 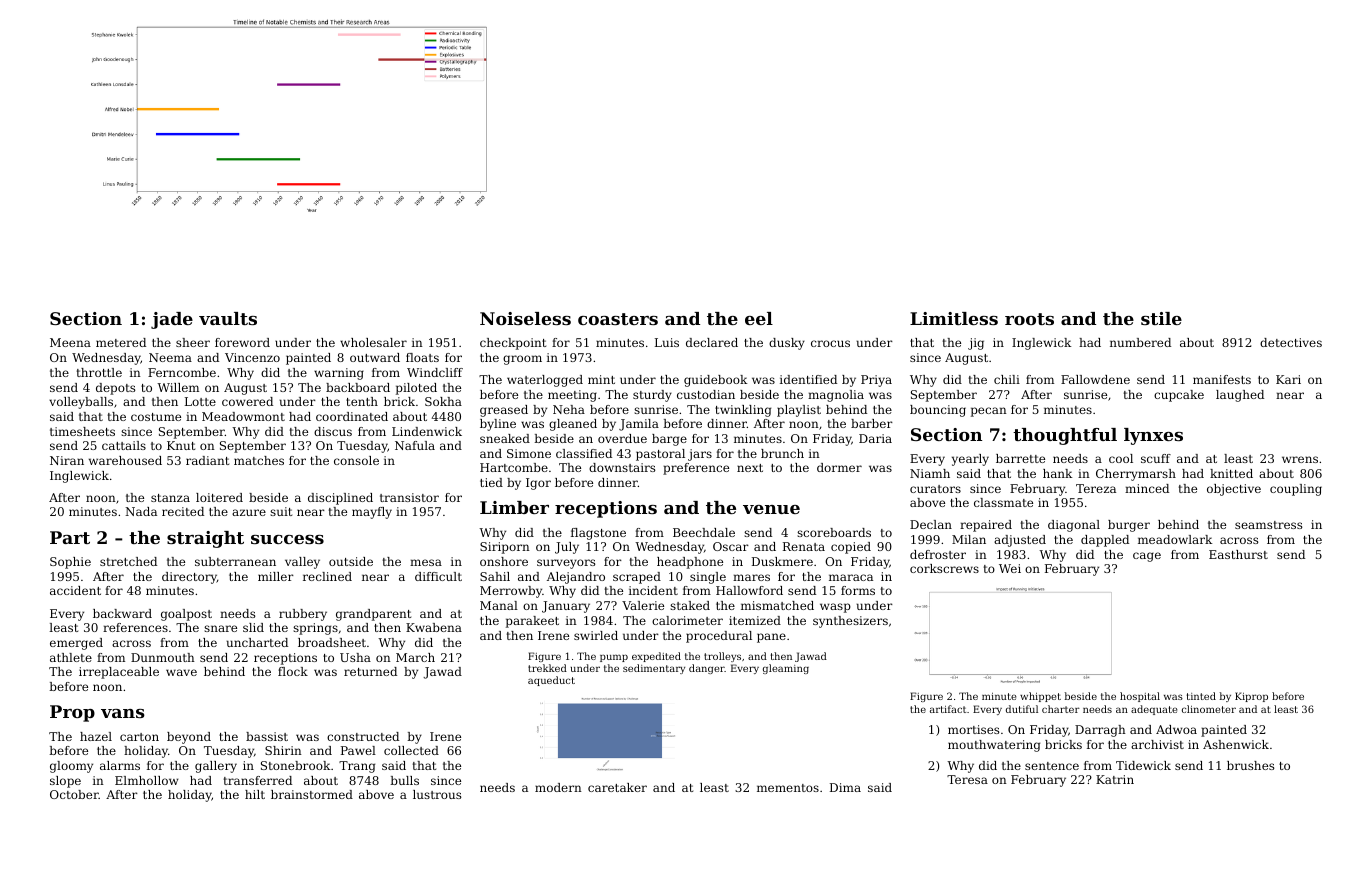 I want to click on eel, so click(x=759, y=318).
